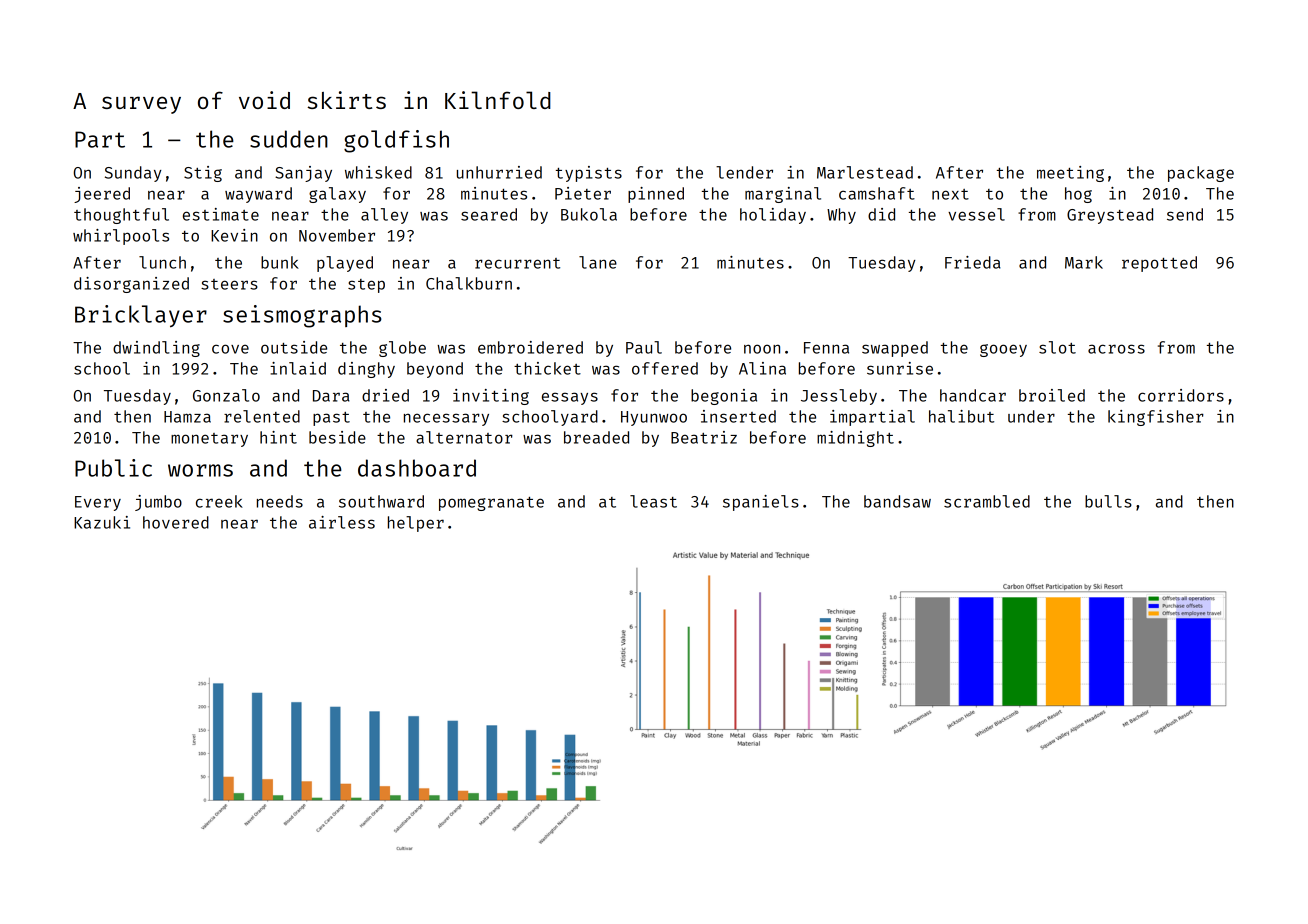 The width and height of the screenshot is (1308, 924). What do you see at coordinates (1070, 174) in the screenshot?
I see `meeting` at bounding box center [1070, 174].
